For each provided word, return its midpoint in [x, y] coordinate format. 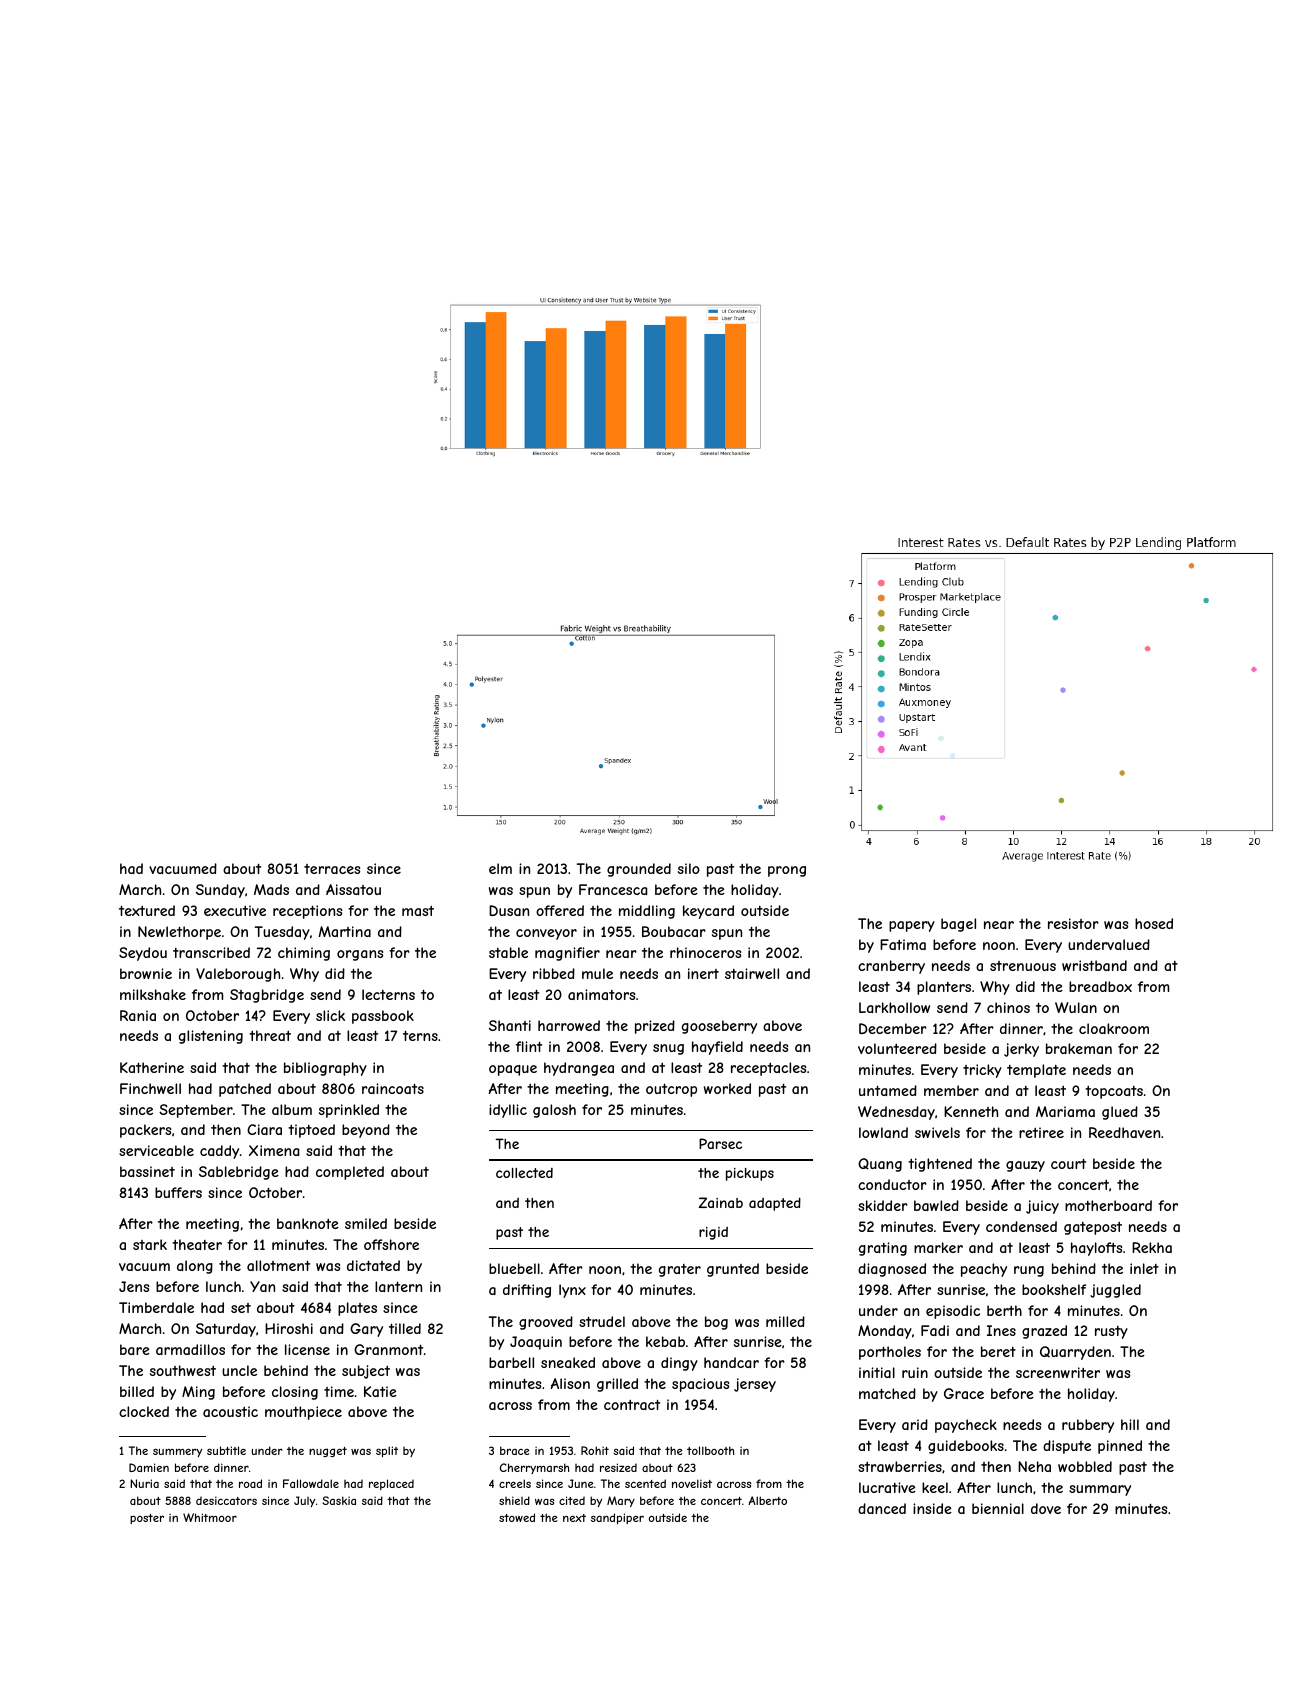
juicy [1042, 1207]
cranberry [891, 967]
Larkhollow [894, 1007]
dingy [679, 1364]
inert [703, 973]
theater [197, 1244]
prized [655, 1027]
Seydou [143, 954]
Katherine [152, 1067]
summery [177, 1453]
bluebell [514, 1268]
